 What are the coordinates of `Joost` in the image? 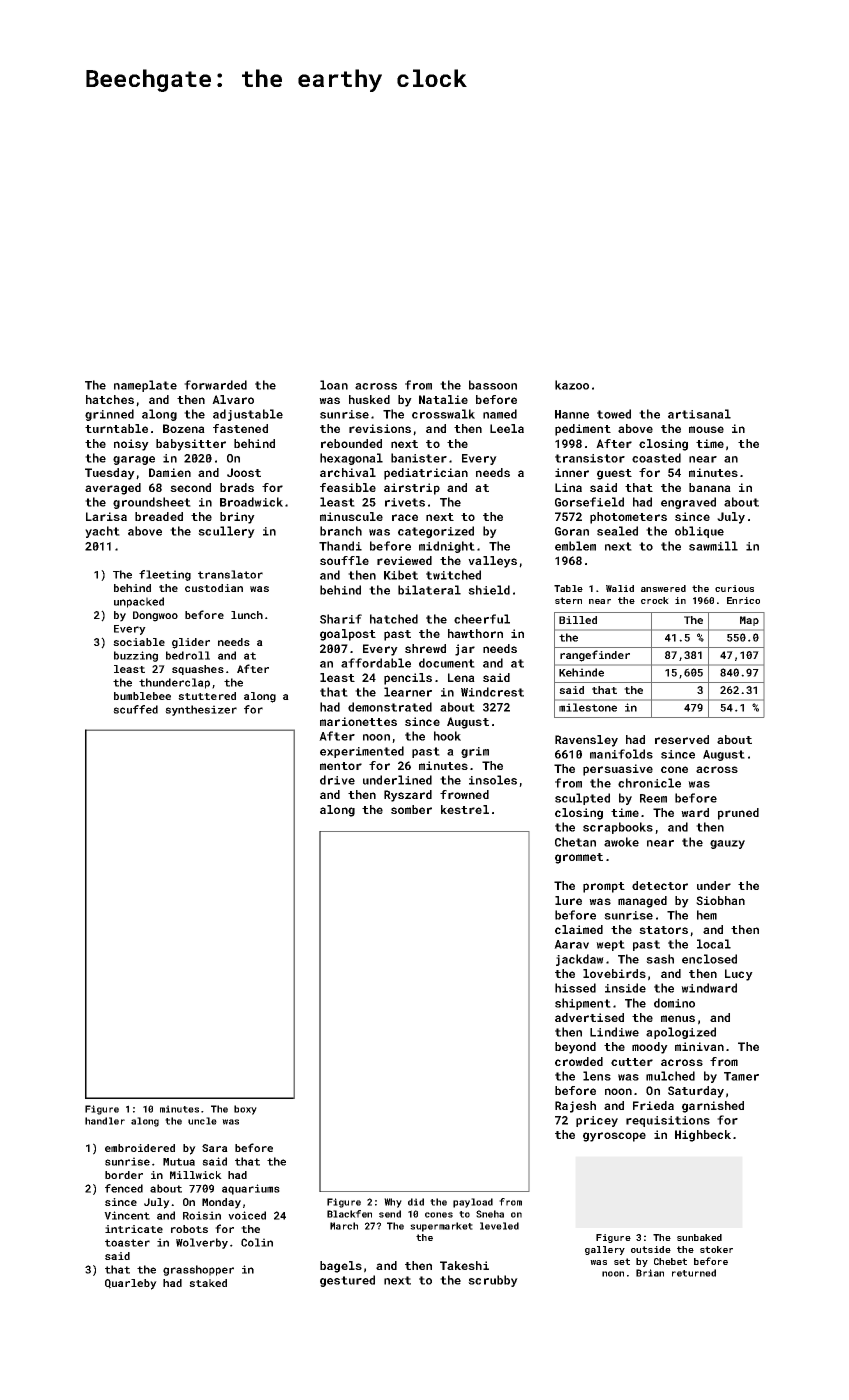 It's located at (244, 472).
